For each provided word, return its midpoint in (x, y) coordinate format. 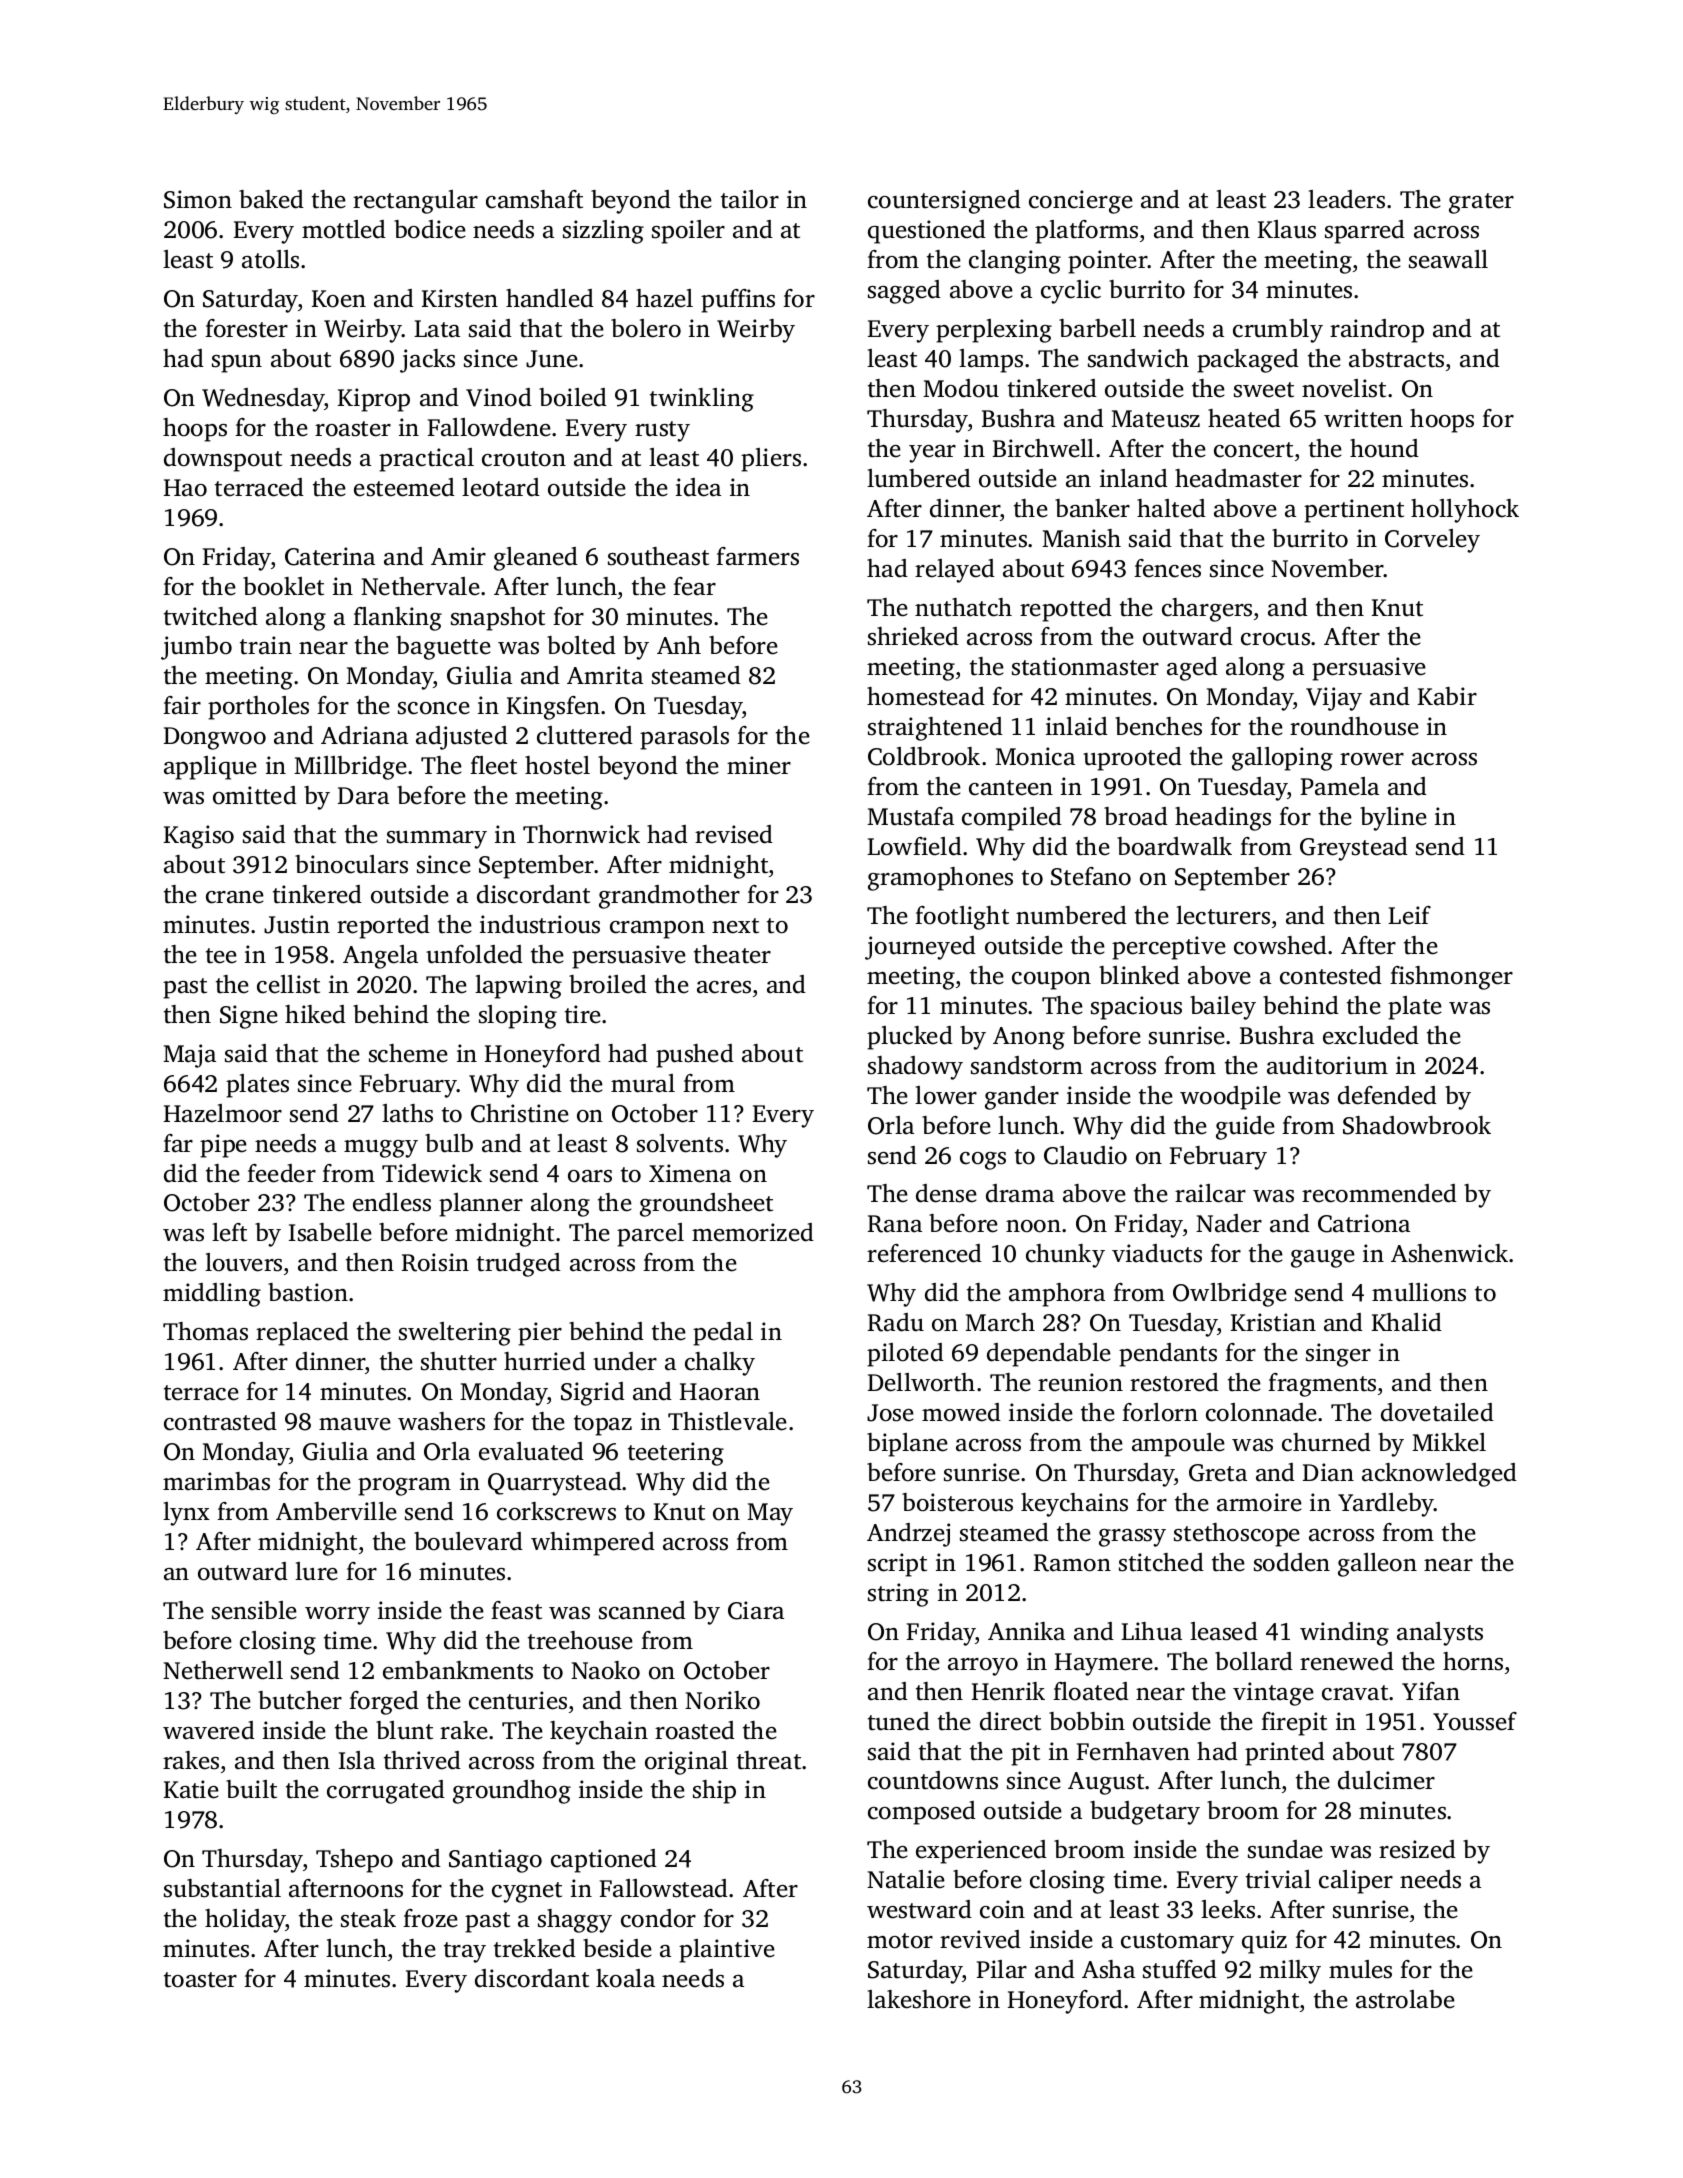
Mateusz (1155, 419)
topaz (603, 1425)
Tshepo (354, 1861)
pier (540, 1334)
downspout (223, 460)
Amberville (336, 1511)
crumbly (1278, 331)
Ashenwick (1449, 1253)
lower (946, 1095)
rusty (662, 431)
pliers (771, 460)
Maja (189, 1056)
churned (1326, 1442)
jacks (427, 361)
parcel (650, 1235)
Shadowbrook (1417, 1125)
